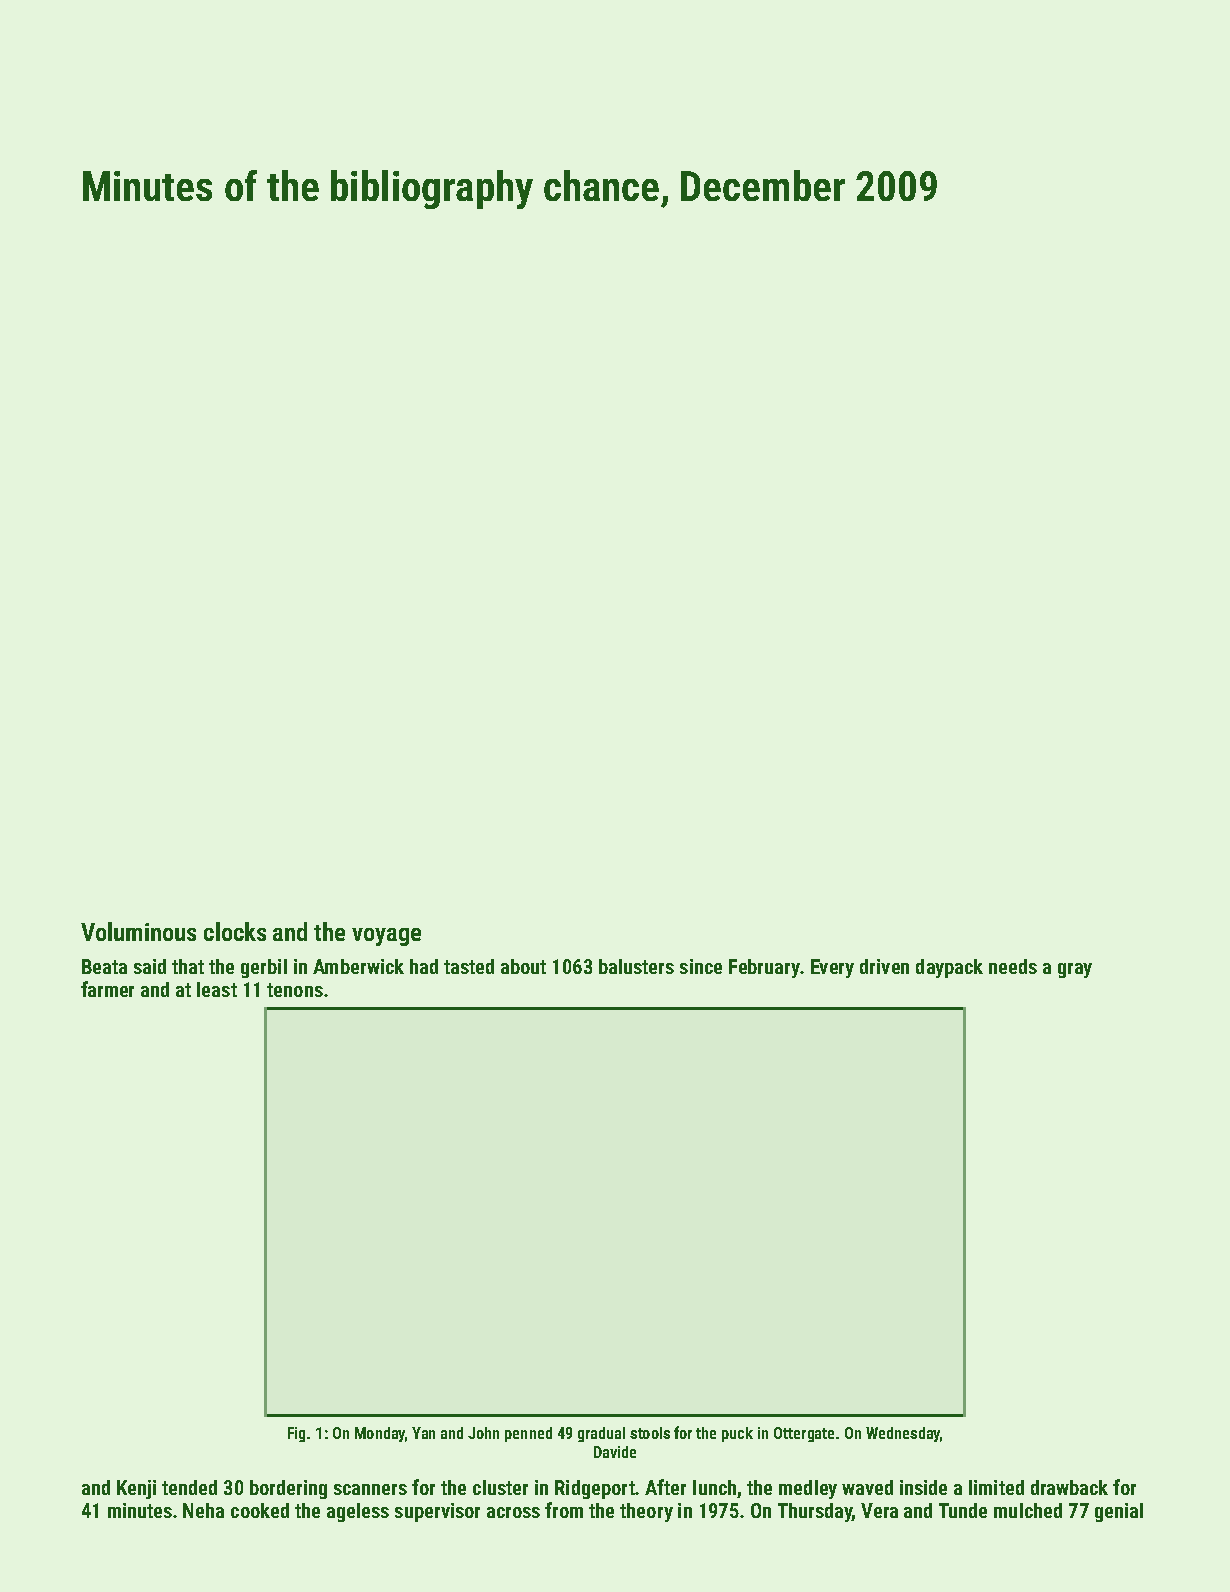 The height and width of the screenshot is (1592, 1230). What do you see at coordinates (150, 966) in the screenshot?
I see `said` at bounding box center [150, 966].
